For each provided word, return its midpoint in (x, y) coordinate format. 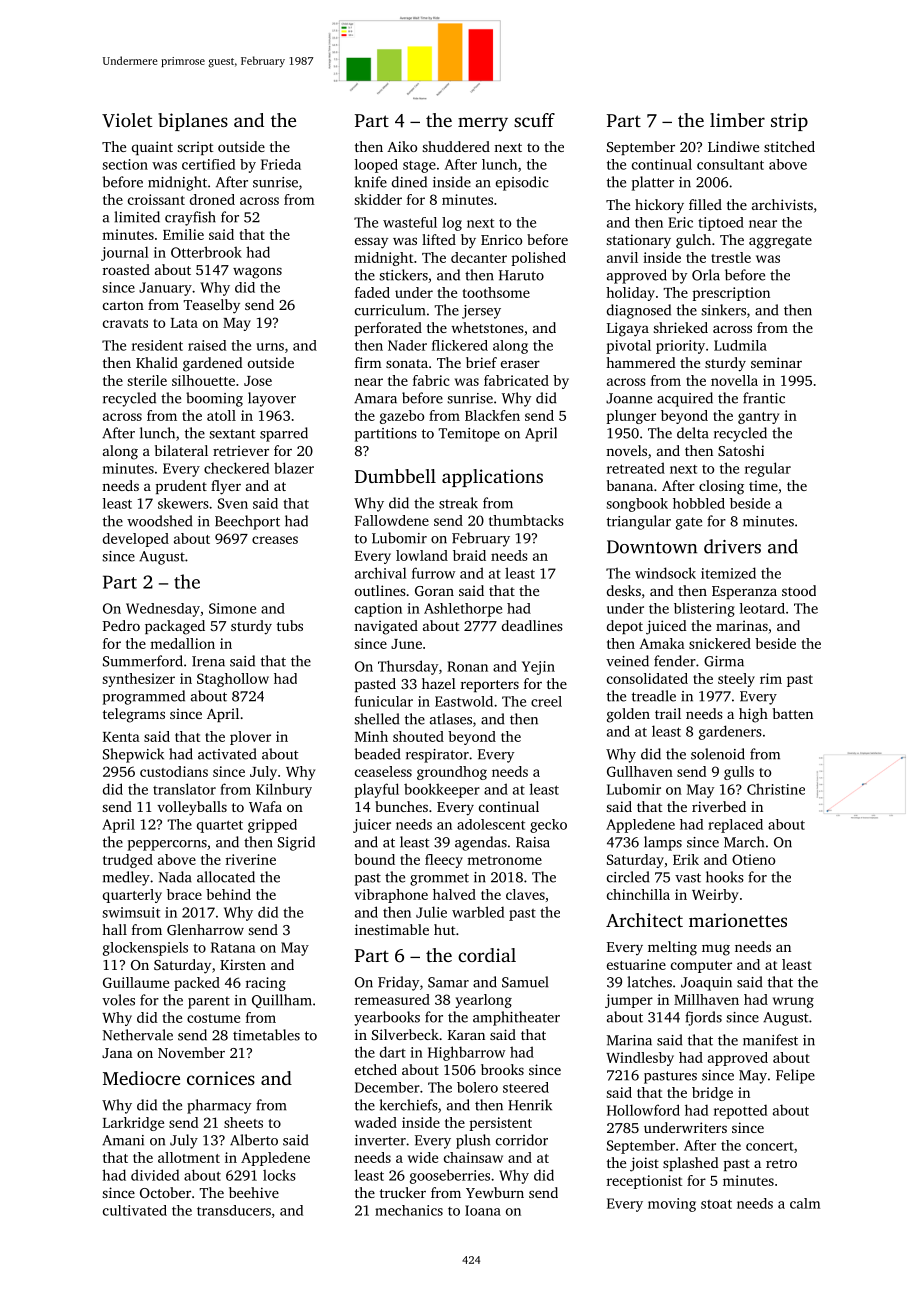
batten (793, 713)
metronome (504, 860)
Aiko (402, 146)
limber (737, 120)
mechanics (409, 1210)
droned (212, 199)
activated (227, 754)
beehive (254, 1192)
